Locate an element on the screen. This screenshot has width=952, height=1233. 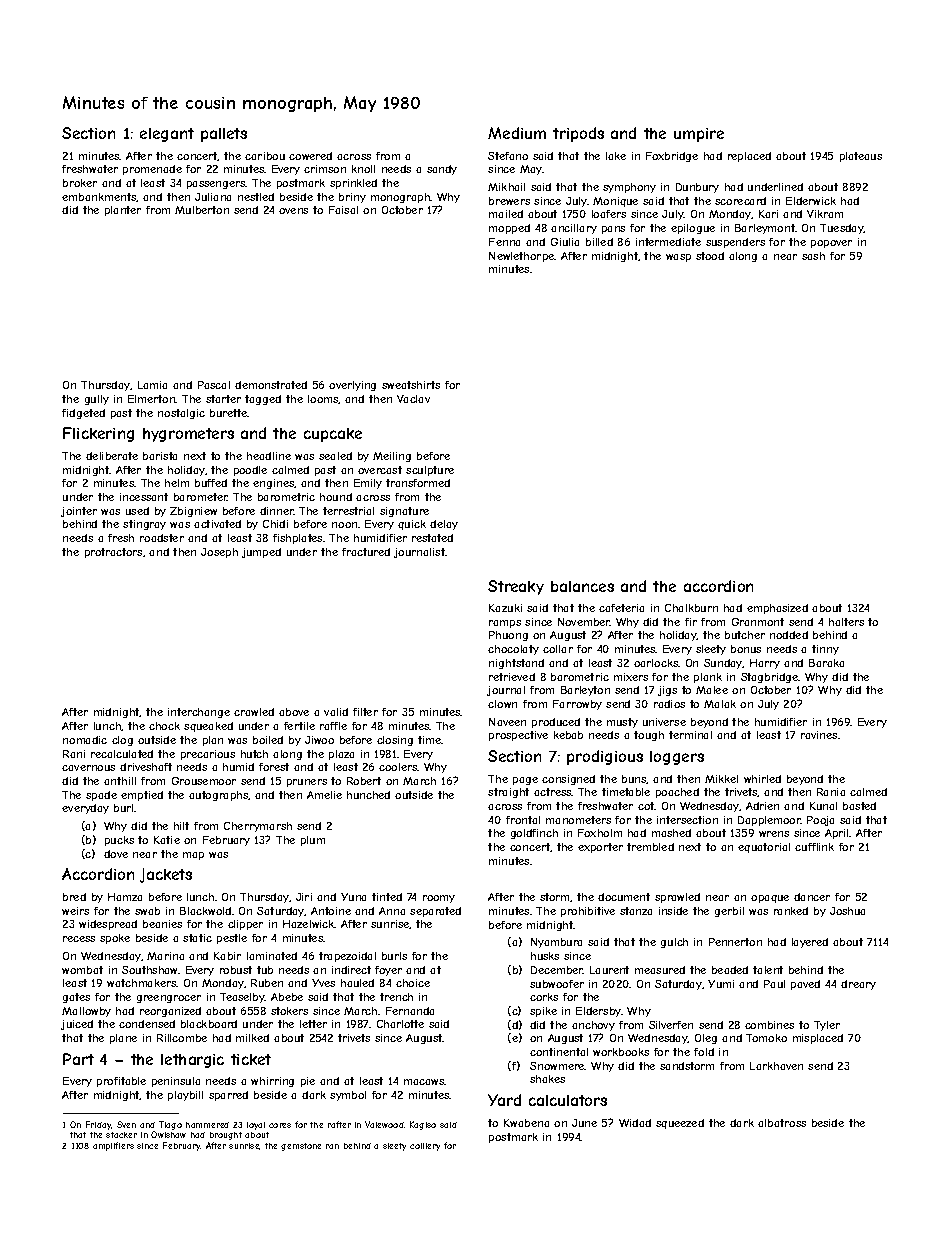
nestled is located at coordinates (256, 197).
